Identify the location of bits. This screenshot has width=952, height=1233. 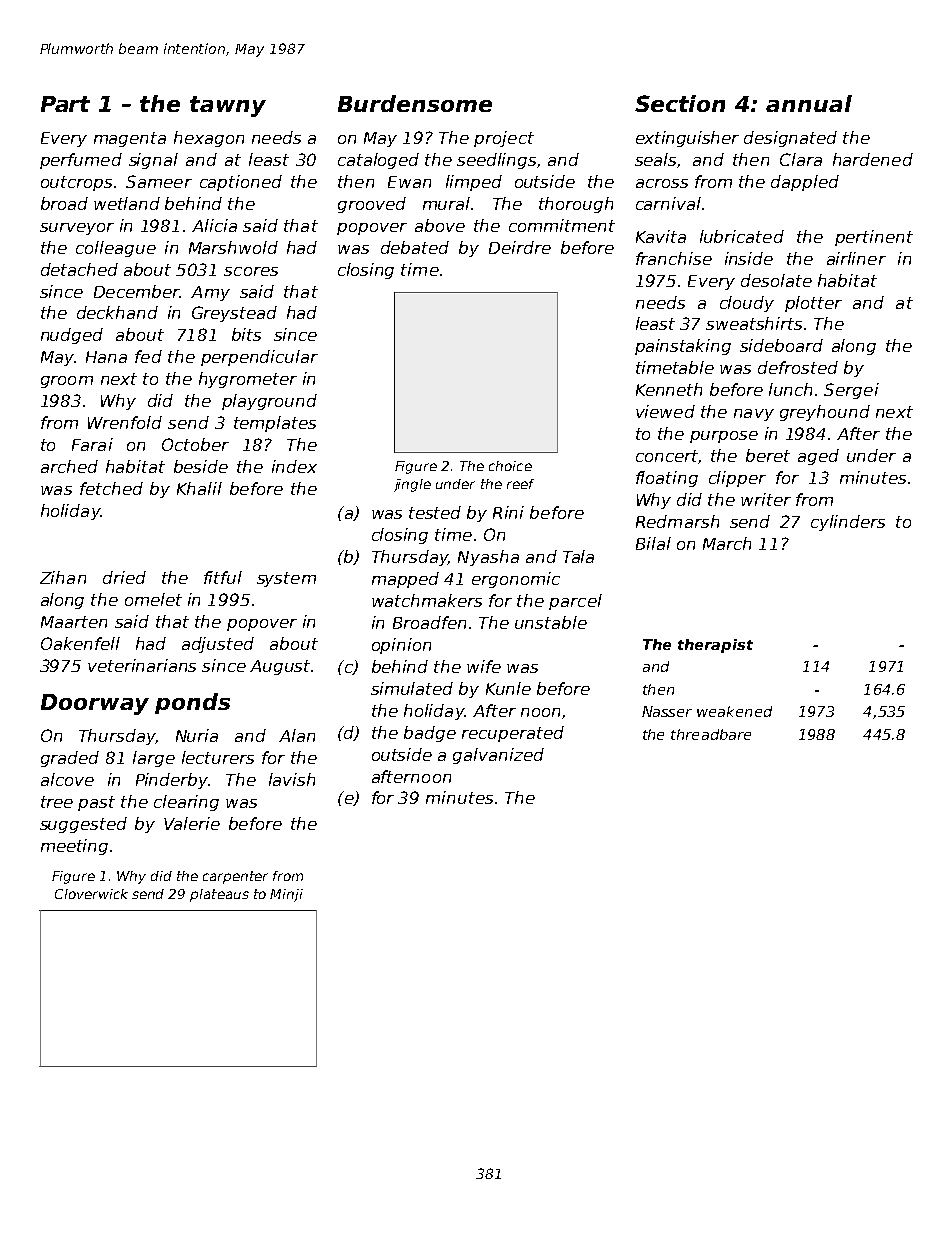
(246, 334).
